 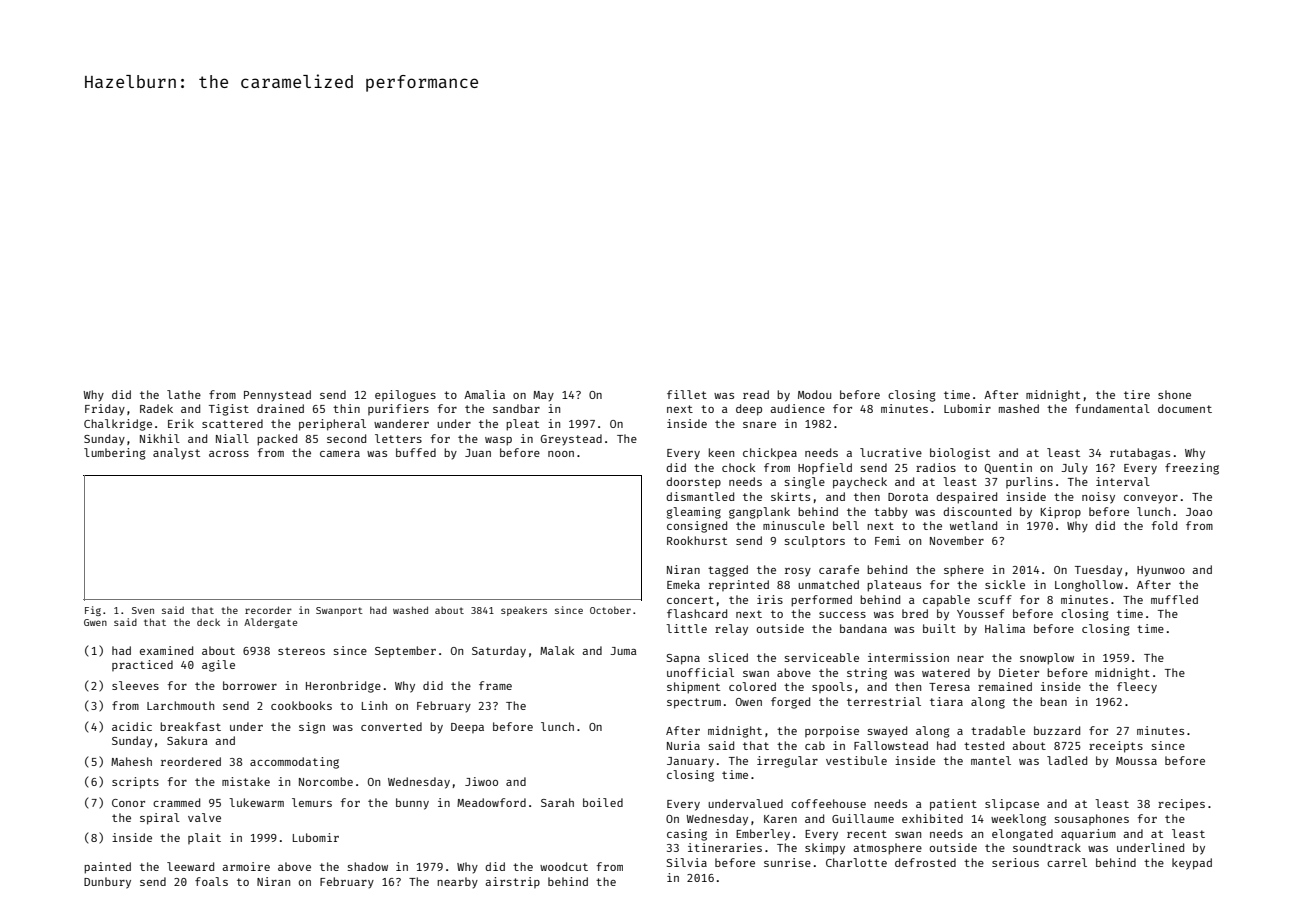 What do you see at coordinates (1174, 599) in the screenshot?
I see `muffled` at bounding box center [1174, 599].
